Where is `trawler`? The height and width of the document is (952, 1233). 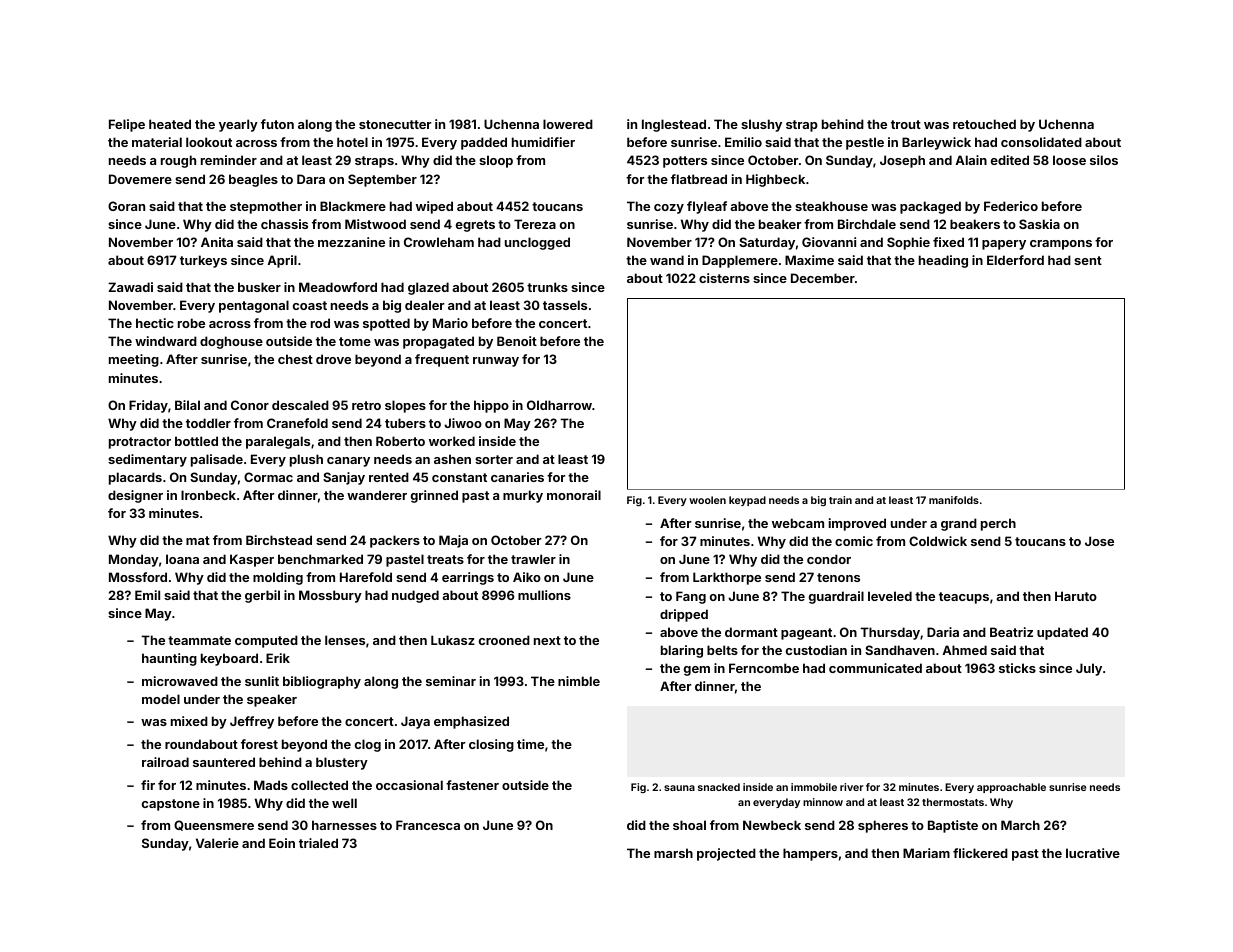
trawler is located at coordinates (533, 559).
